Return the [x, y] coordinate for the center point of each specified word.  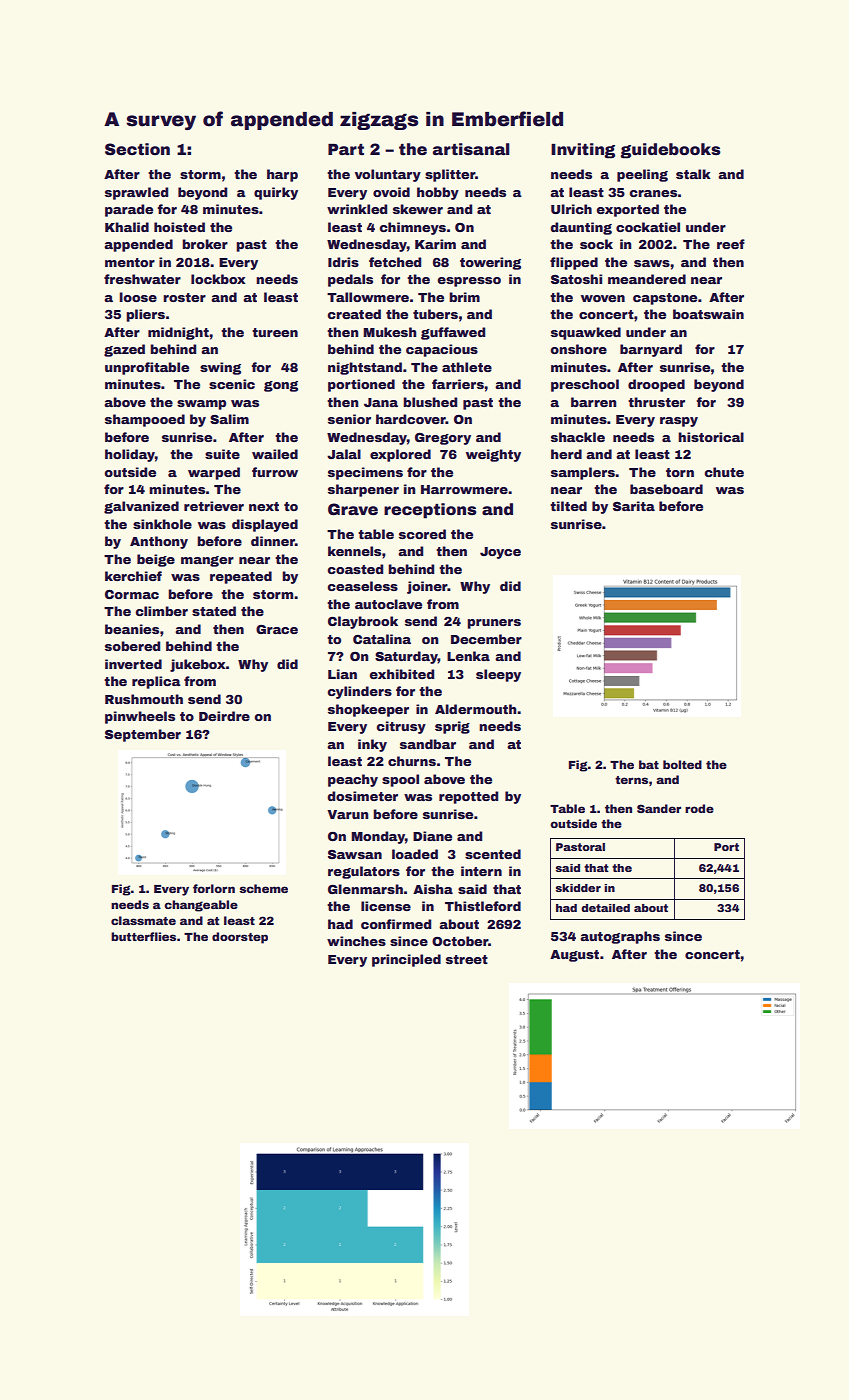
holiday [130, 455]
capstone [665, 299]
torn [680, 472]
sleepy [498, 675]
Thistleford [483, 906]
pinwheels [140, 717]
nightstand [365, 368]
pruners [494, 624]
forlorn [214, 888]
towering [490, 263]
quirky [276, 193]
